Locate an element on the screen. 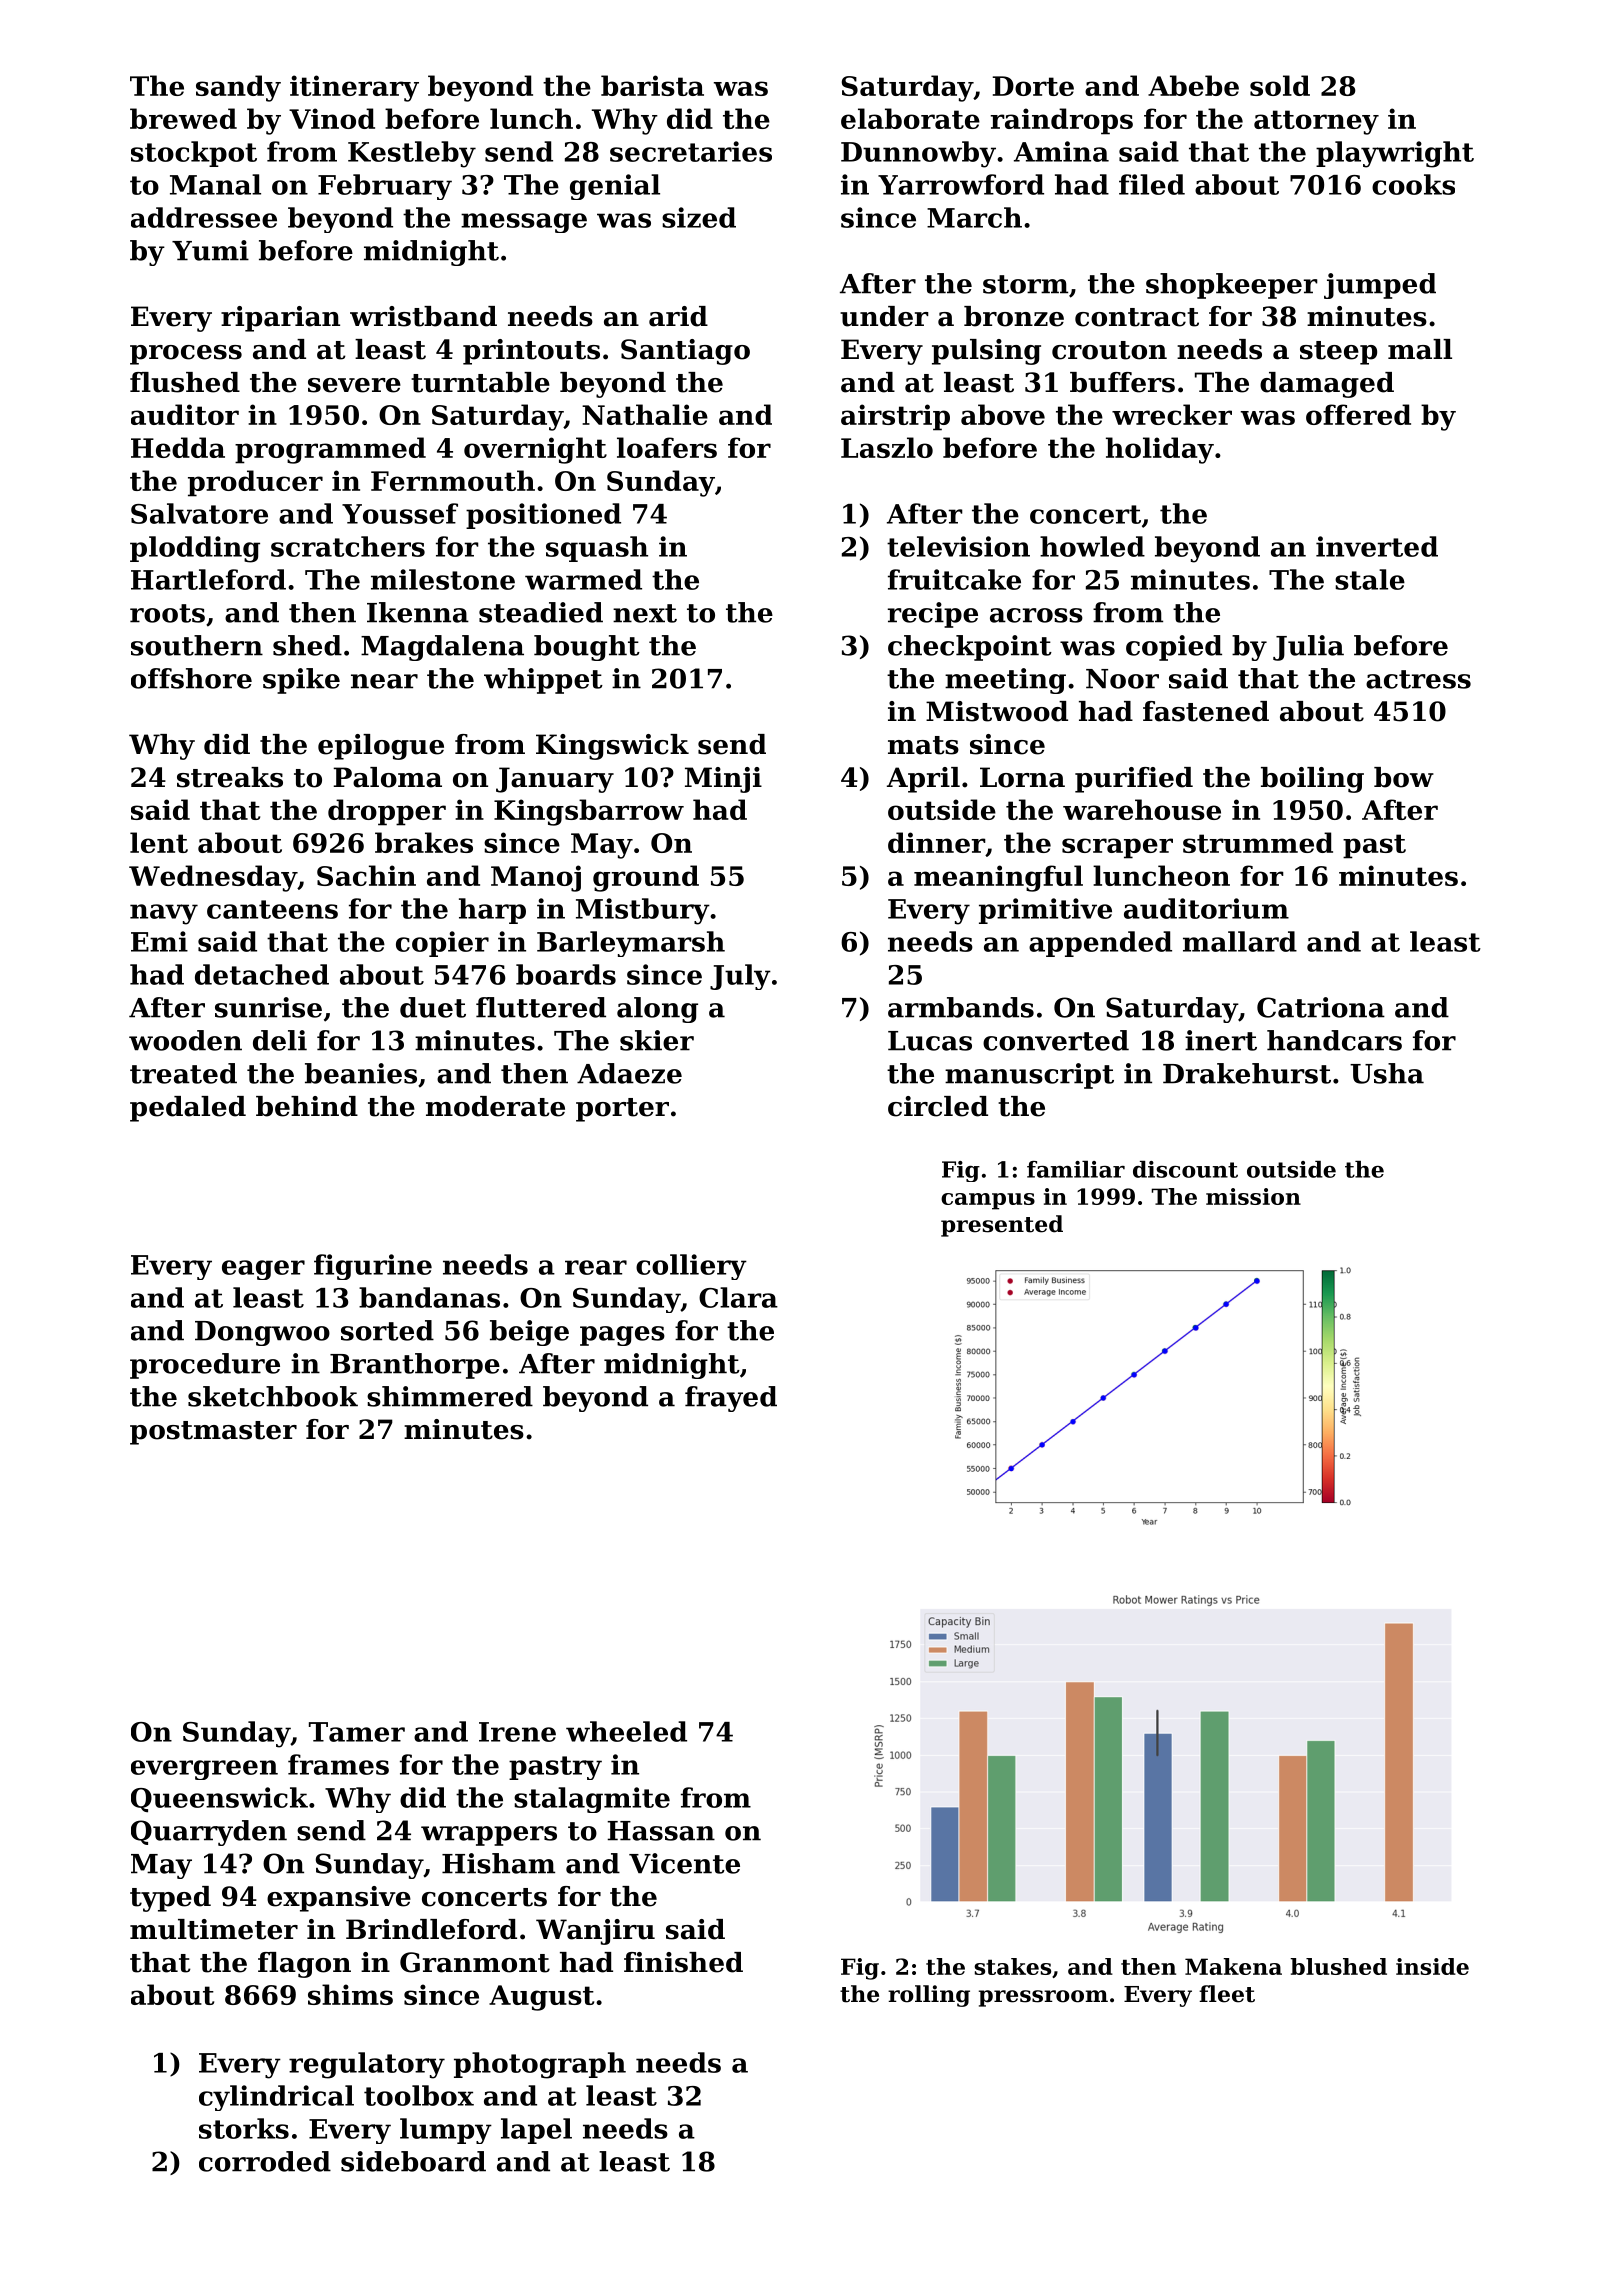 This screenshot has width=1620, height=2292. mission is located at coordinates (1253, 1196).
